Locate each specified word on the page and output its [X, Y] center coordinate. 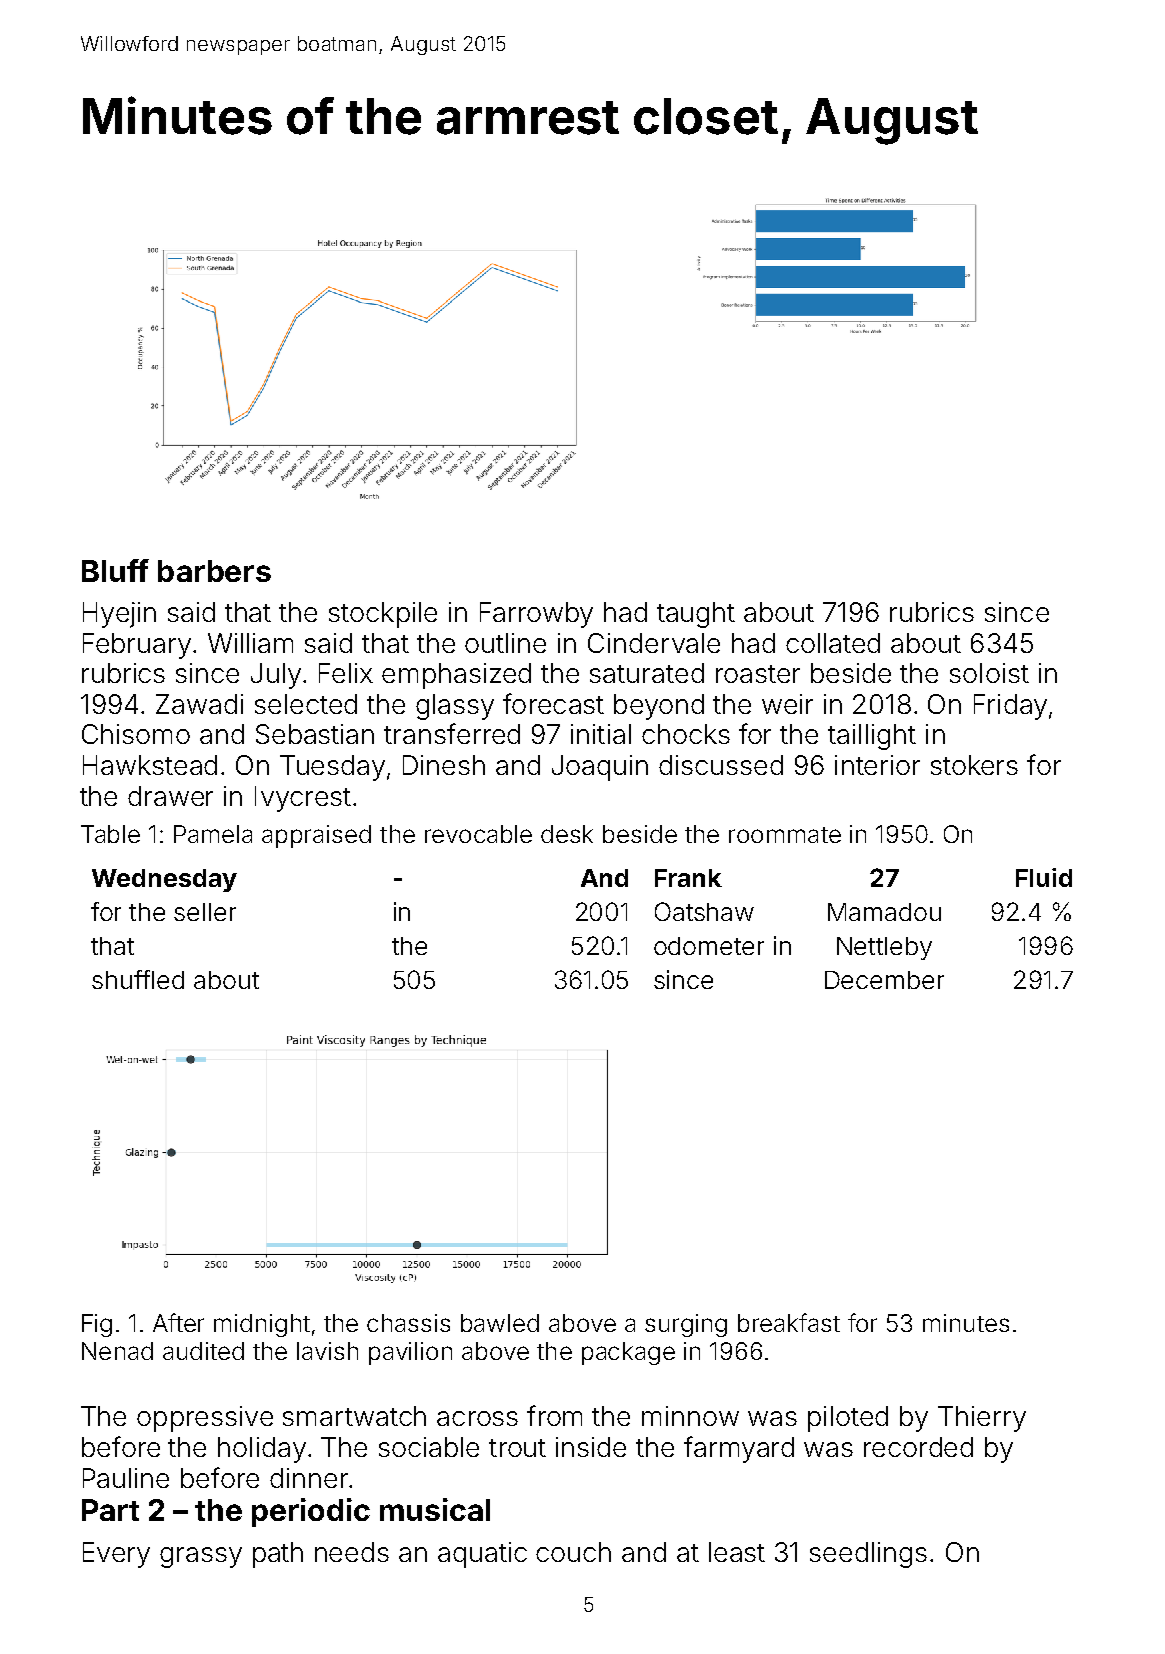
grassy [201, 1557]
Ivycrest [303, 799]
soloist [989, 673]
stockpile [383, 615]
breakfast [789, 1322]
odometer [709, 946]
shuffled [138, 979]
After [178, 1322]
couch [573, 1552]
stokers [974, 765]
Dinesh [444, 765]
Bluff [115, 570]
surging [686, 1325]
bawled [500, 1323]
